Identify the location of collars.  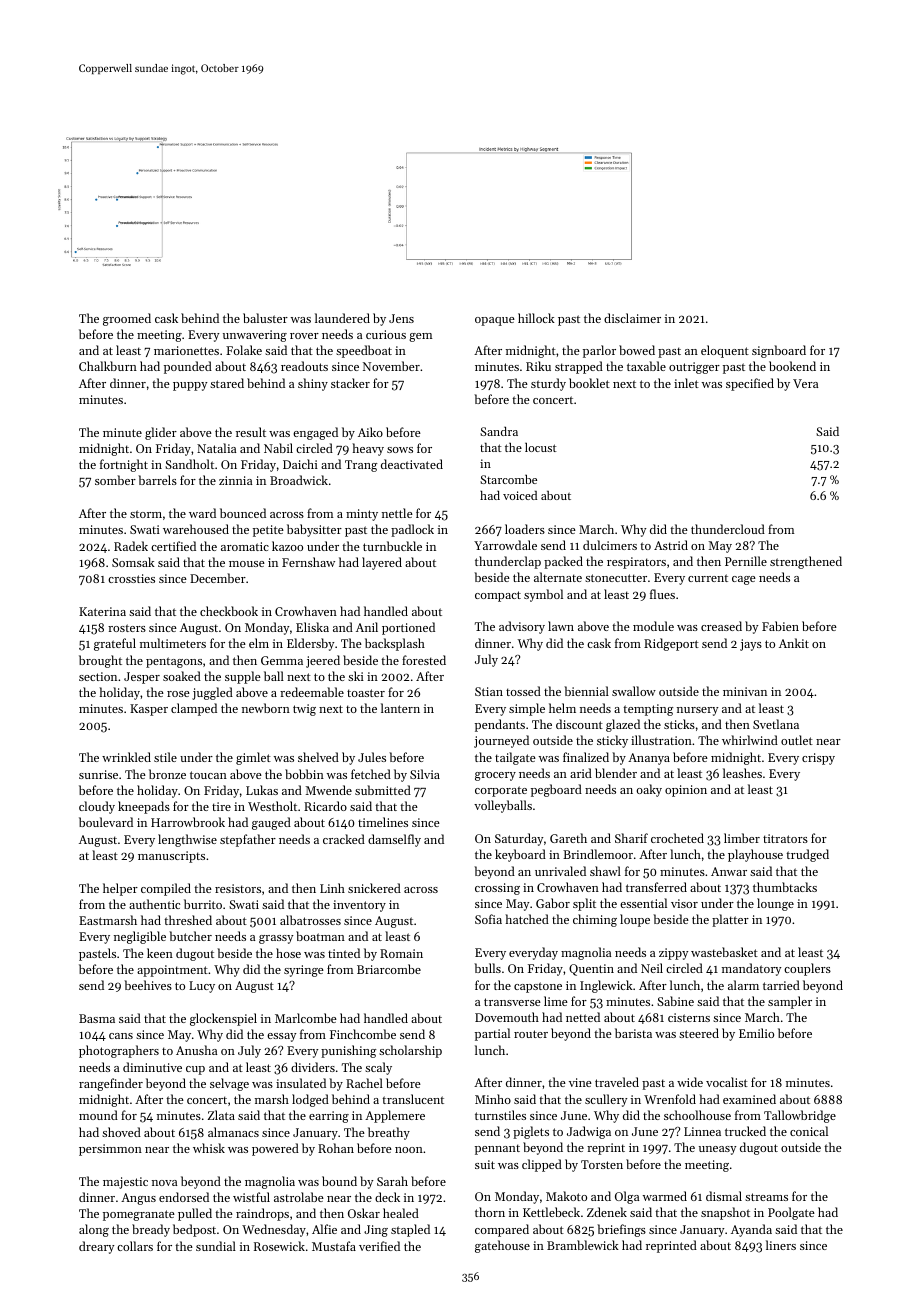
(135, 1246).
